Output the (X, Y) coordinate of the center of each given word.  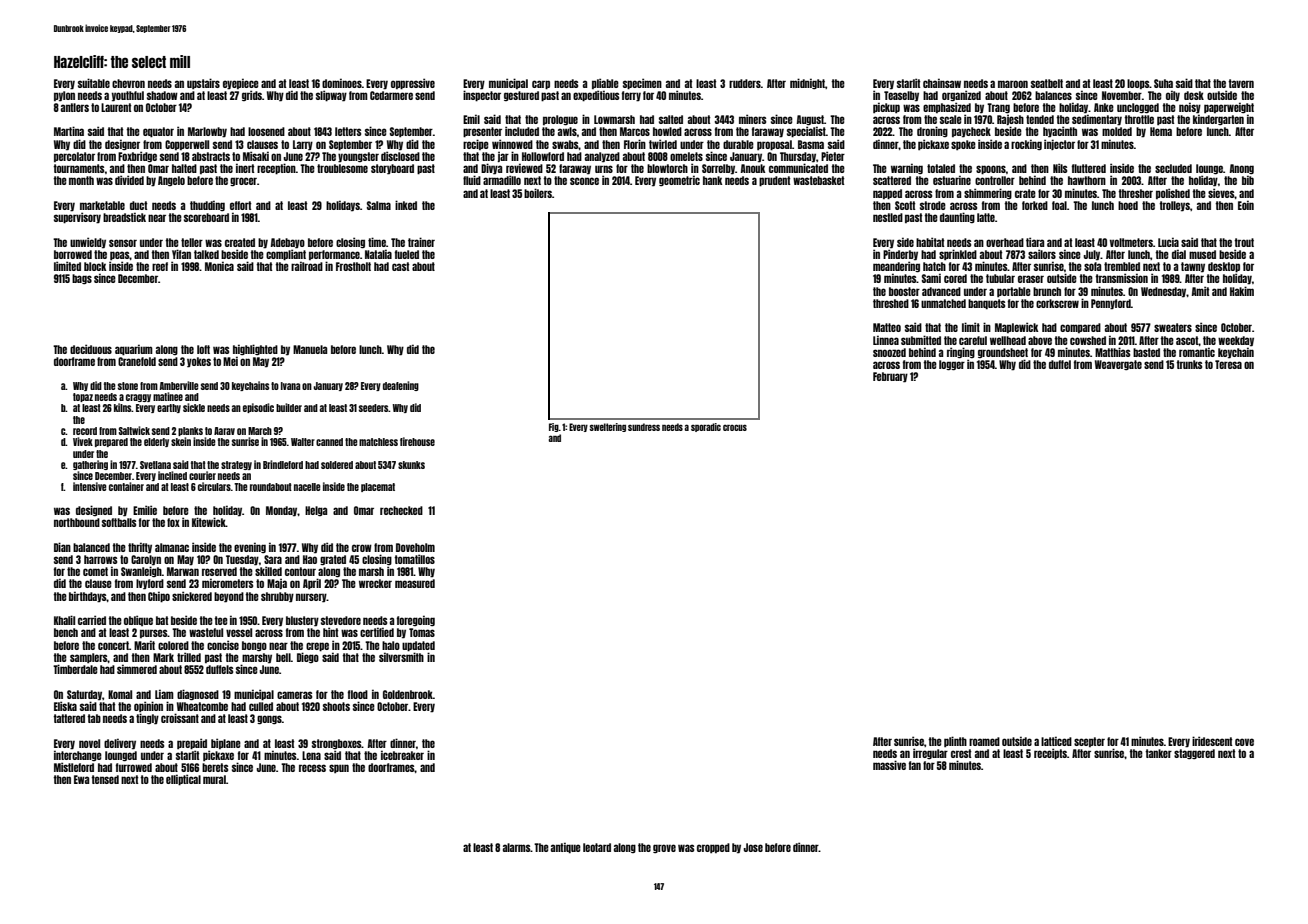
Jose (753, 847)
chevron (128, 83)
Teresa (1228, 364)
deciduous (91, 349)
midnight (807, 83)
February (890, 377)
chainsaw (942, 83)
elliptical (183, 780)
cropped (713, 848)
